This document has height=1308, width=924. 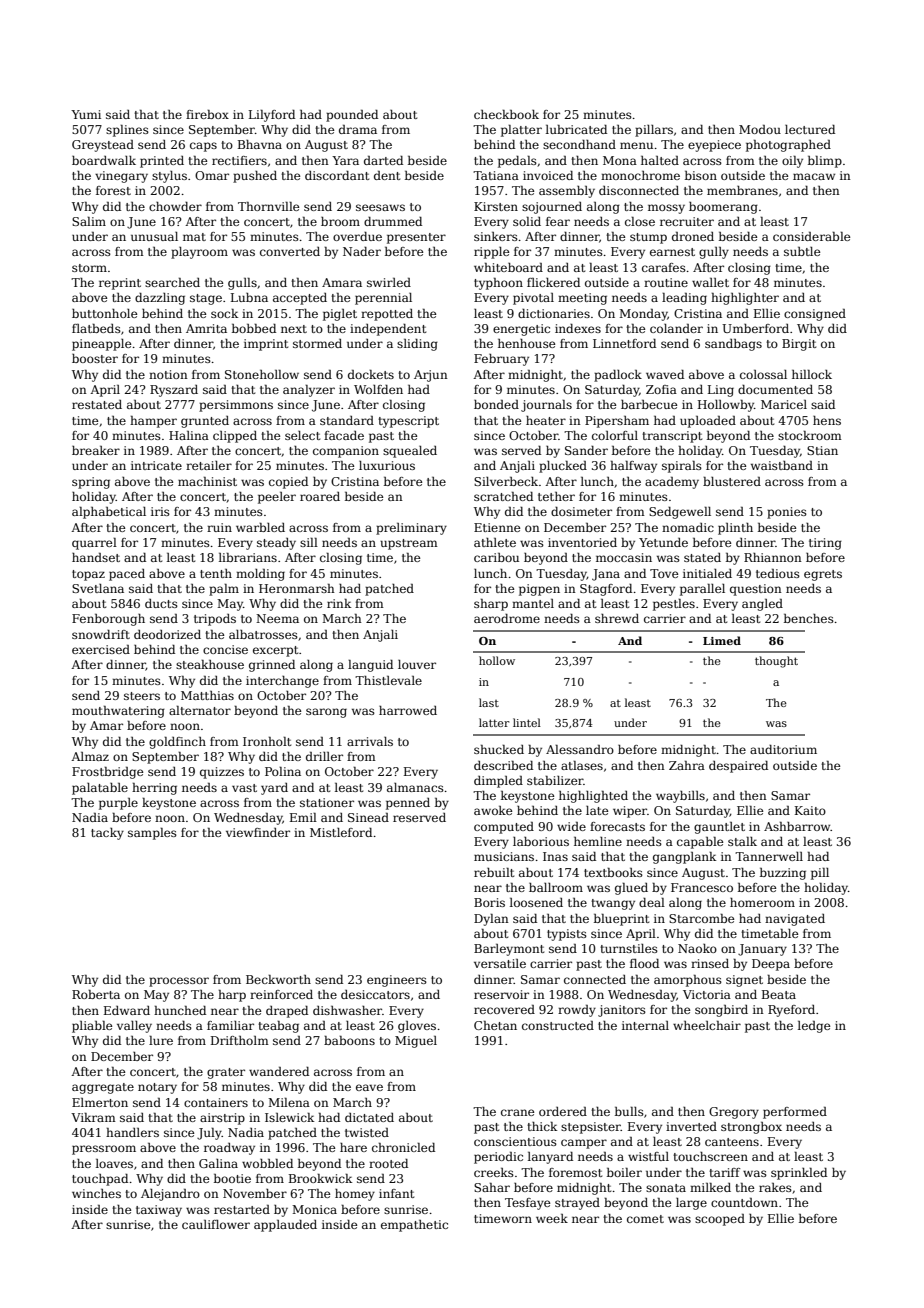 What do you see at coordinates (167, 634) in the document?
I see `deodorized` at bounding box center [167, 634].
